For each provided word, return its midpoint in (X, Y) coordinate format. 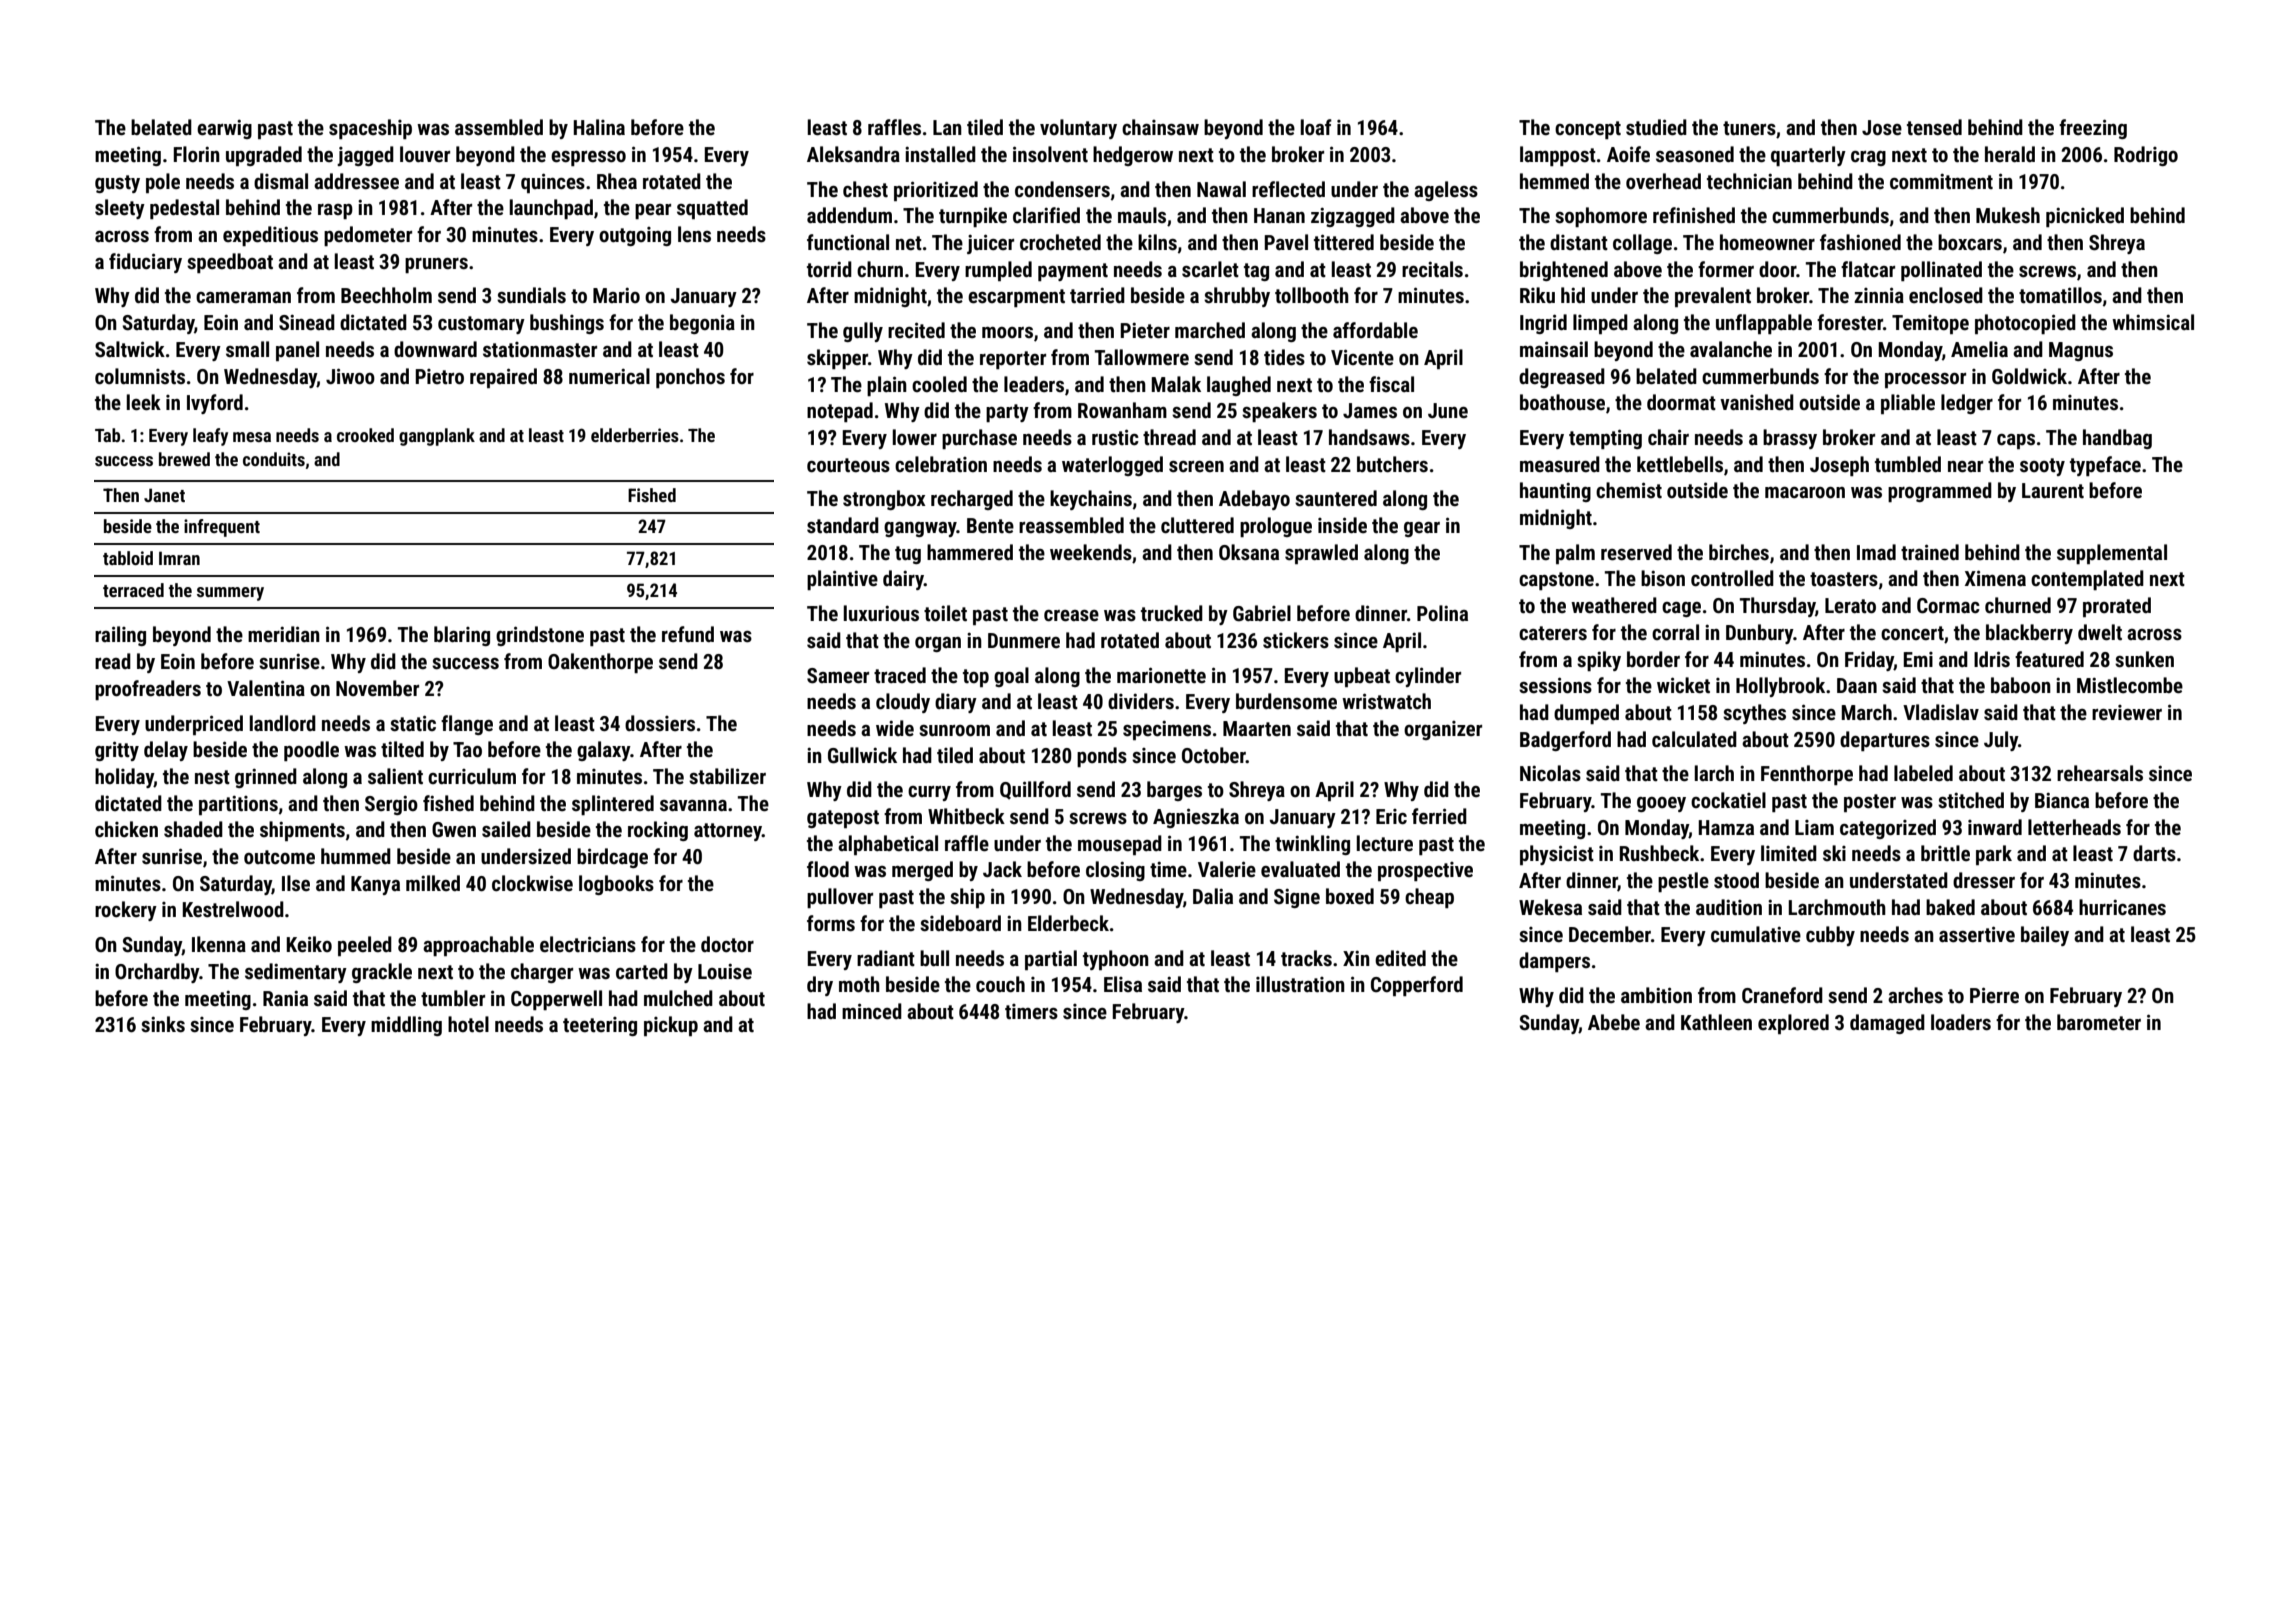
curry (929, 793)
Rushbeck (1659, 853)
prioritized (936, 191)
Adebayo (1254, 500)
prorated (2117, 607)
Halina (599, 127)
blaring (462, 636)
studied (1656, 127)
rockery (126, 911)
